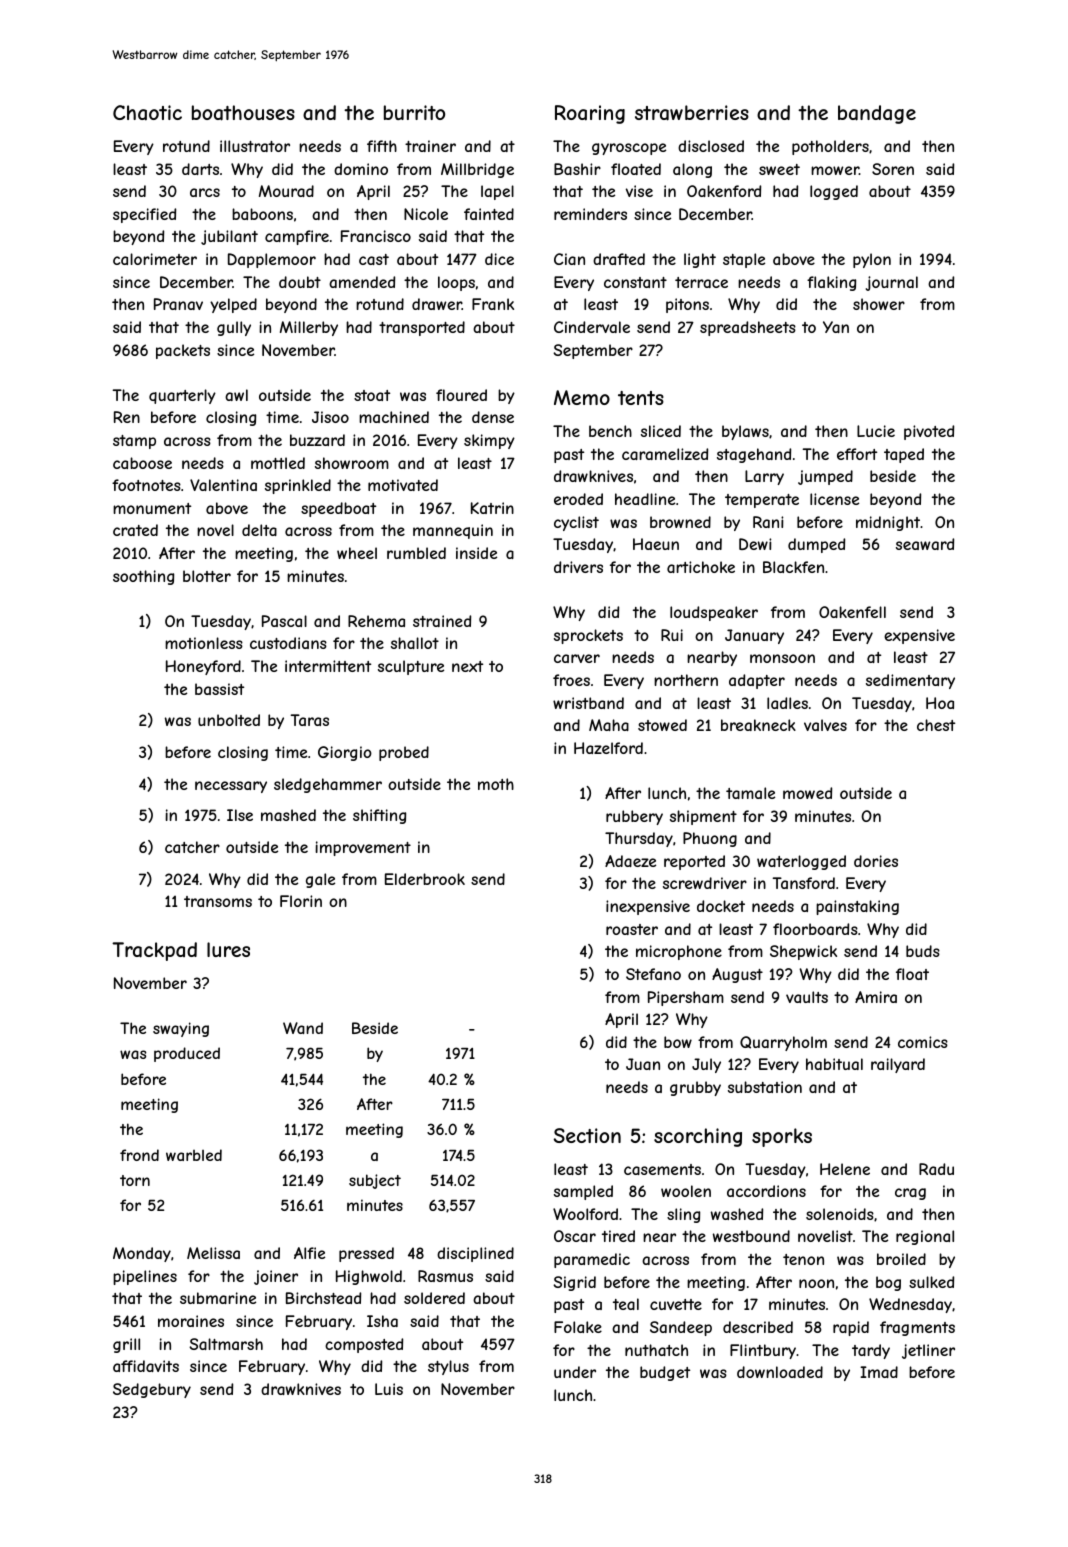 This document has height=1547, width=1068. What do you see at coordinates (588, 703) in the document?
I see `wristband` at bounding box center [588, 703].
